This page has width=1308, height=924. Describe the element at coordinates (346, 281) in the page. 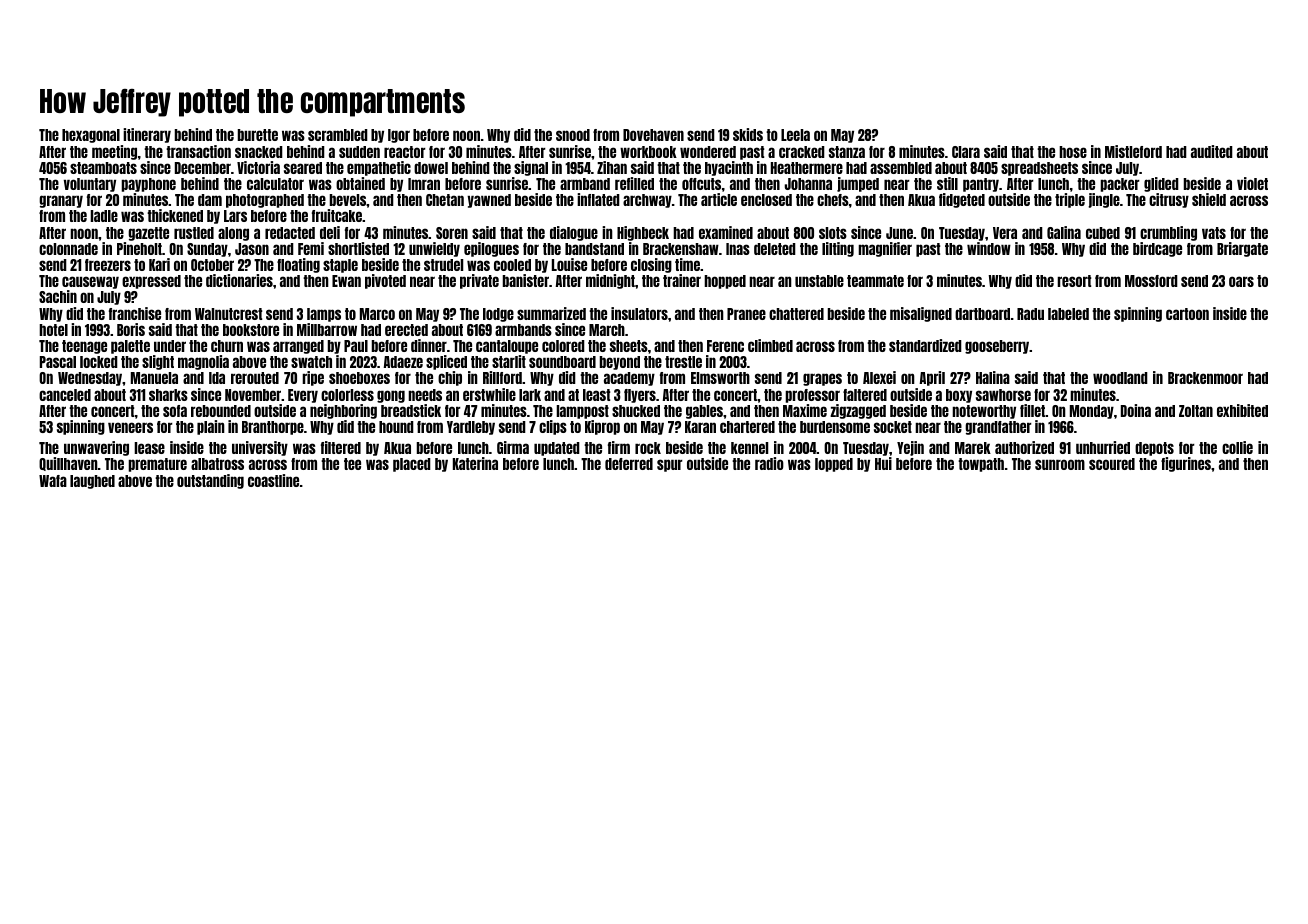

I see `Ewan` at that location.
